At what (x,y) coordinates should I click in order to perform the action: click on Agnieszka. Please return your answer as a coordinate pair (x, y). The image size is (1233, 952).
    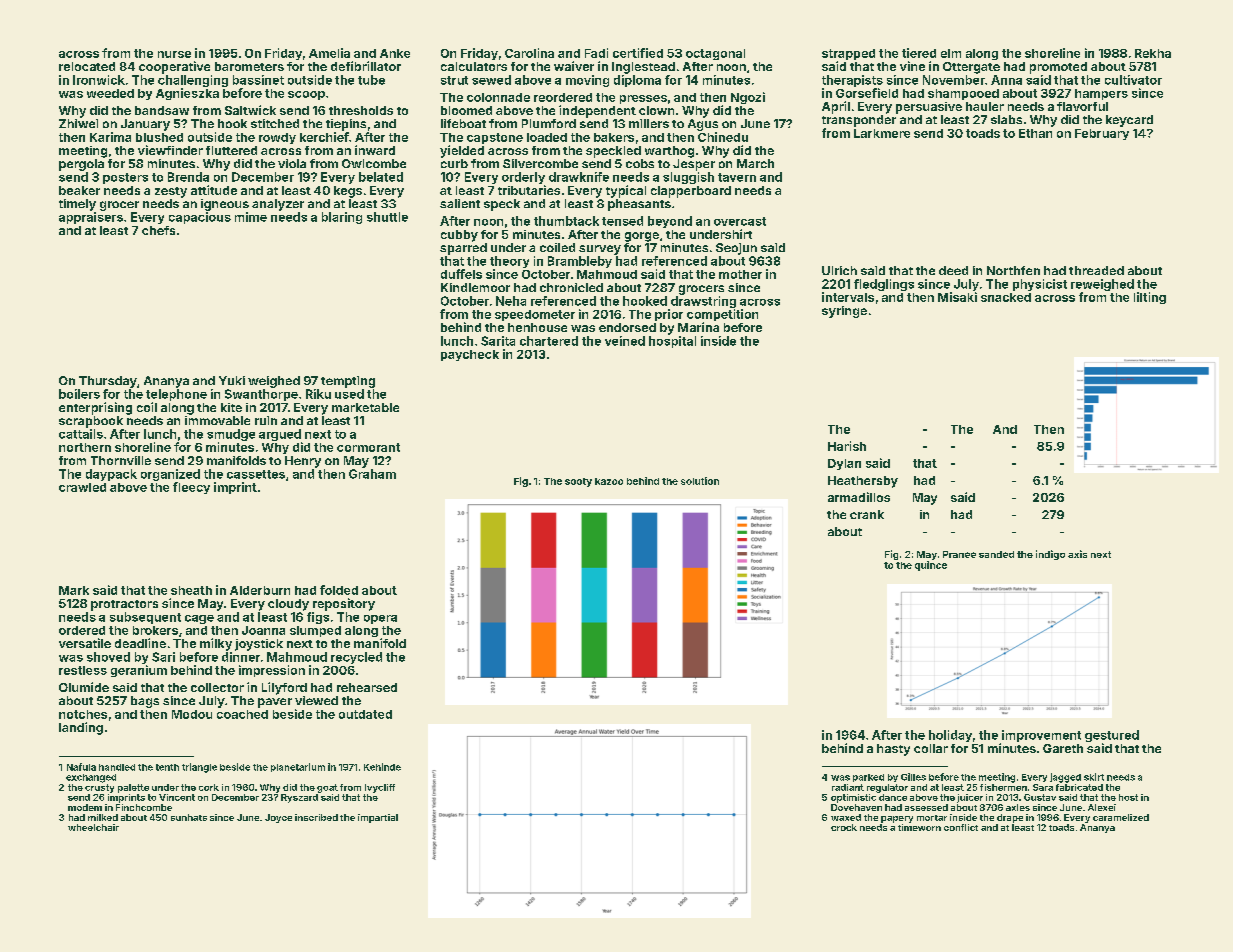
    Looking at the image, I should click on (187, 94).
